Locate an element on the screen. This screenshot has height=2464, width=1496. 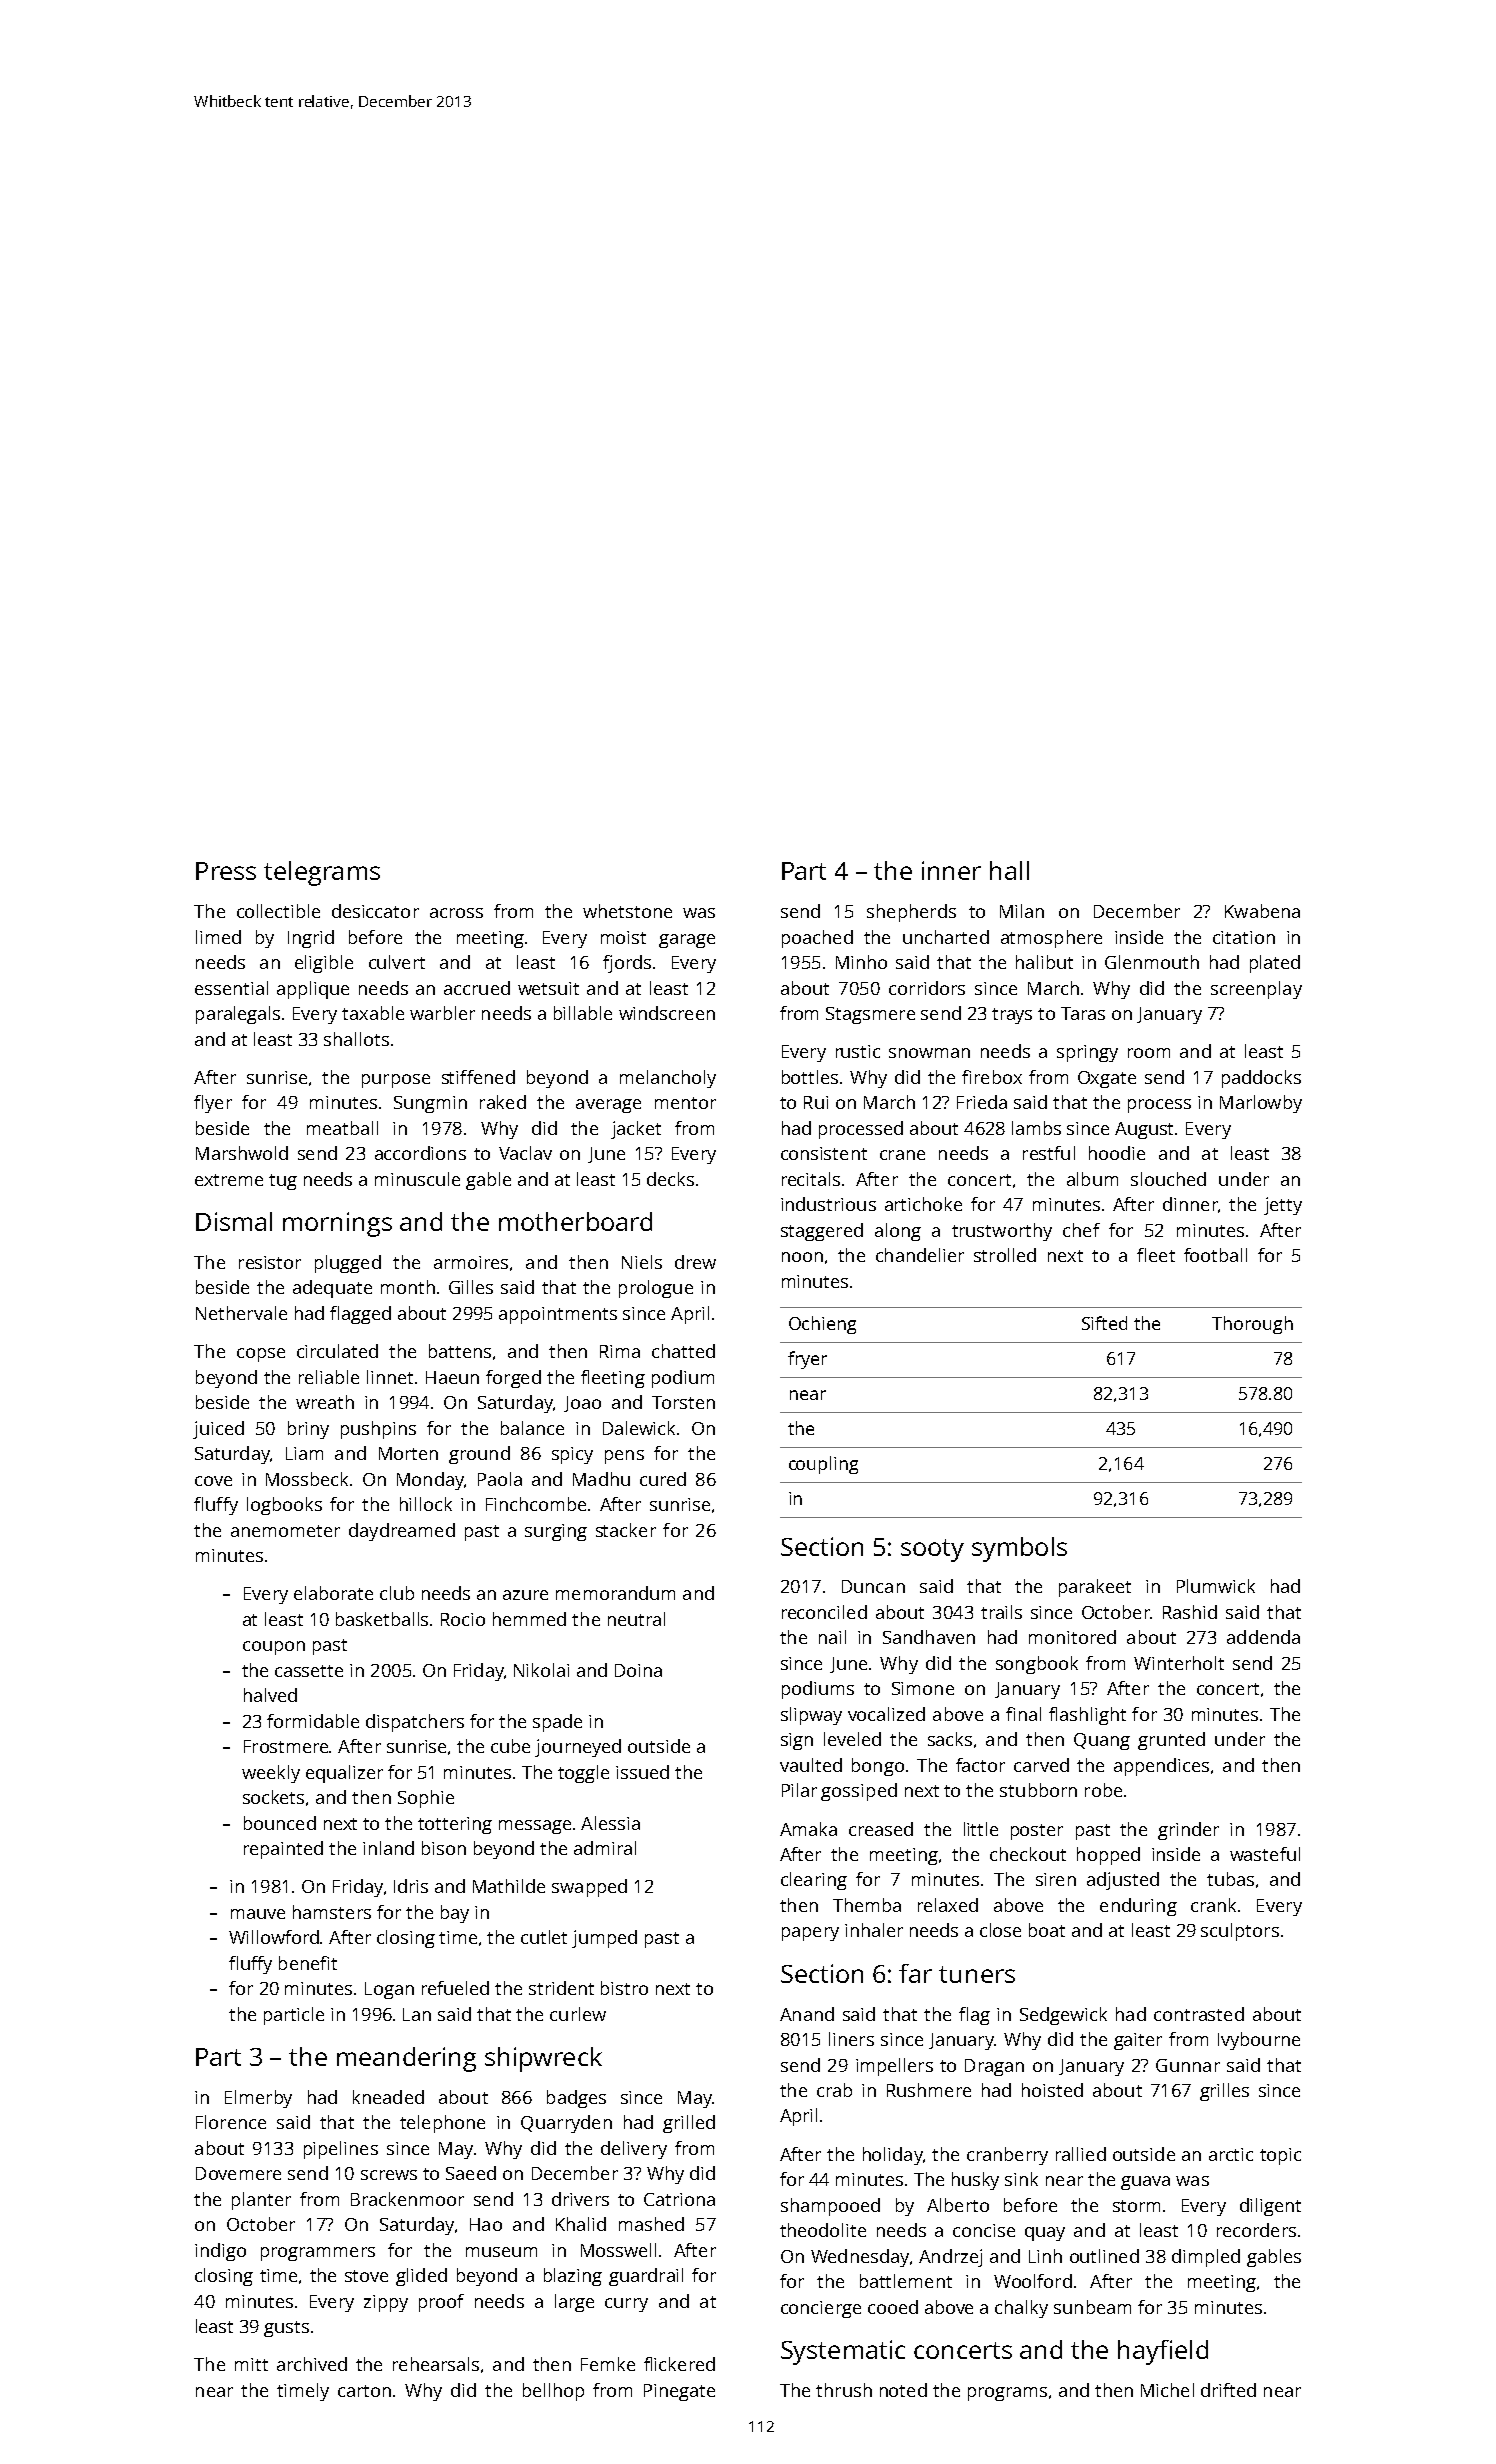
flyer is located at coordinates (213, 1104).
